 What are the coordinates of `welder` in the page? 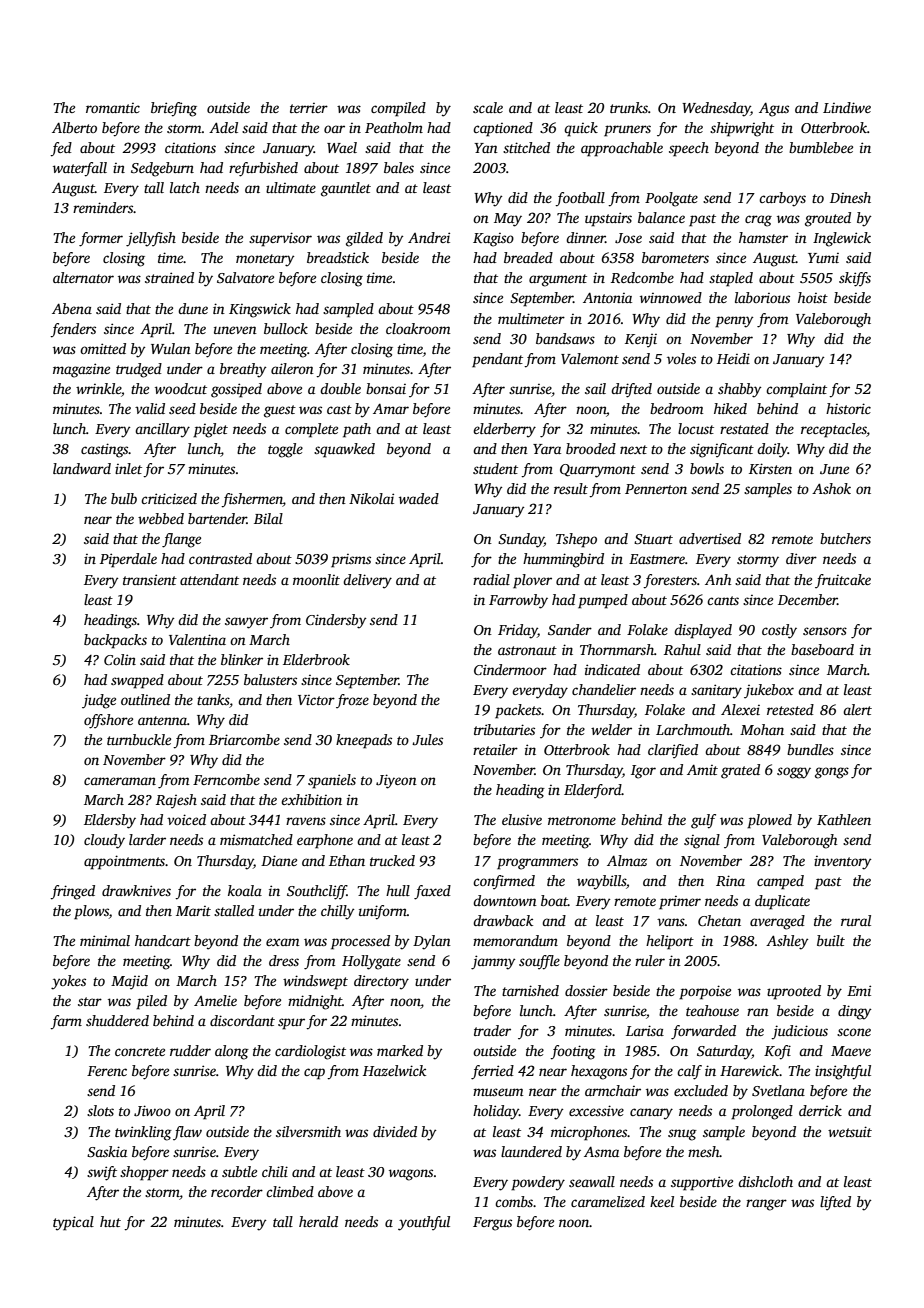 It's located at (611, 729).
